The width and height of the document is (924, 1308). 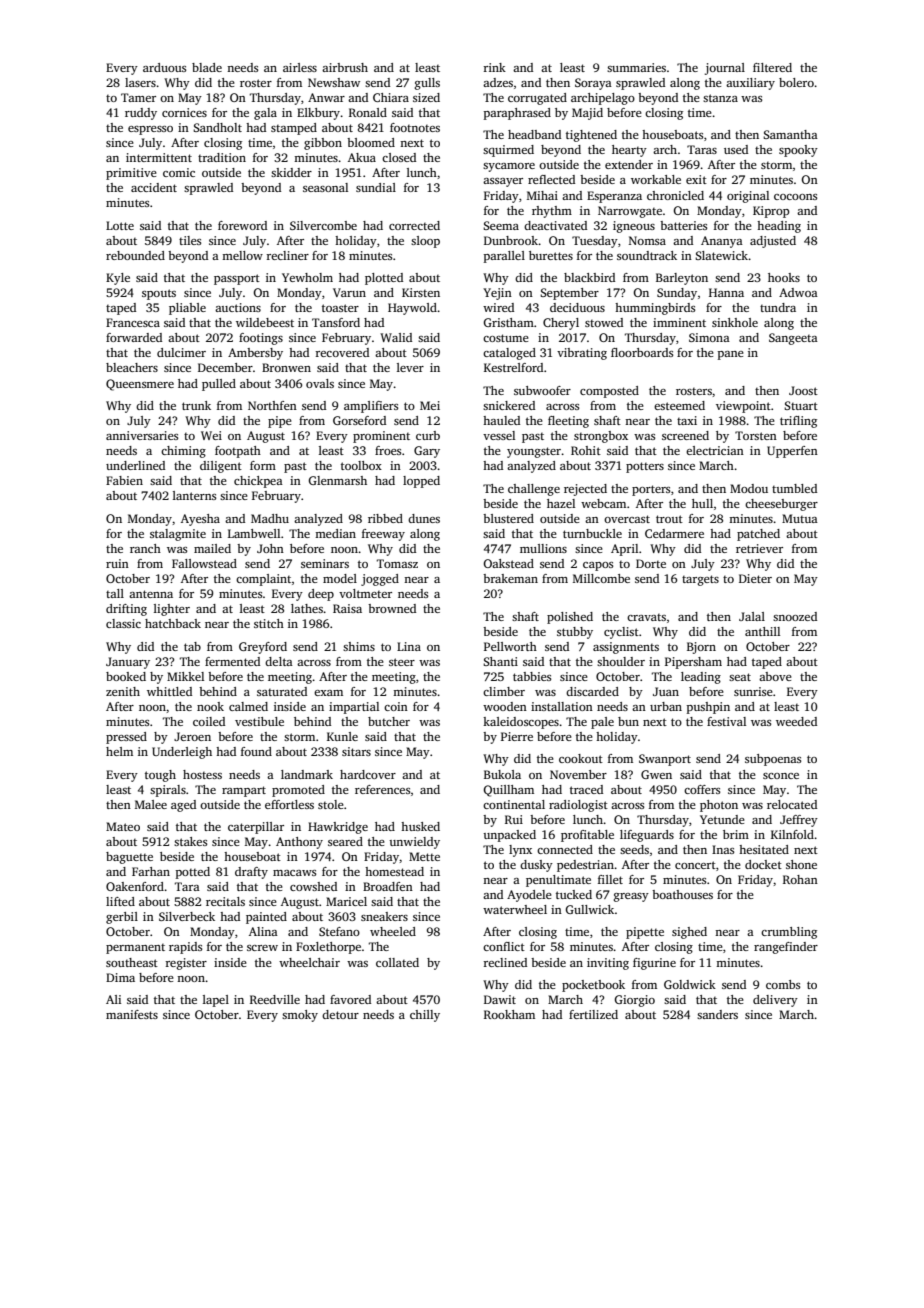 I want to click on Bukola, so click(x=502, y=774).
